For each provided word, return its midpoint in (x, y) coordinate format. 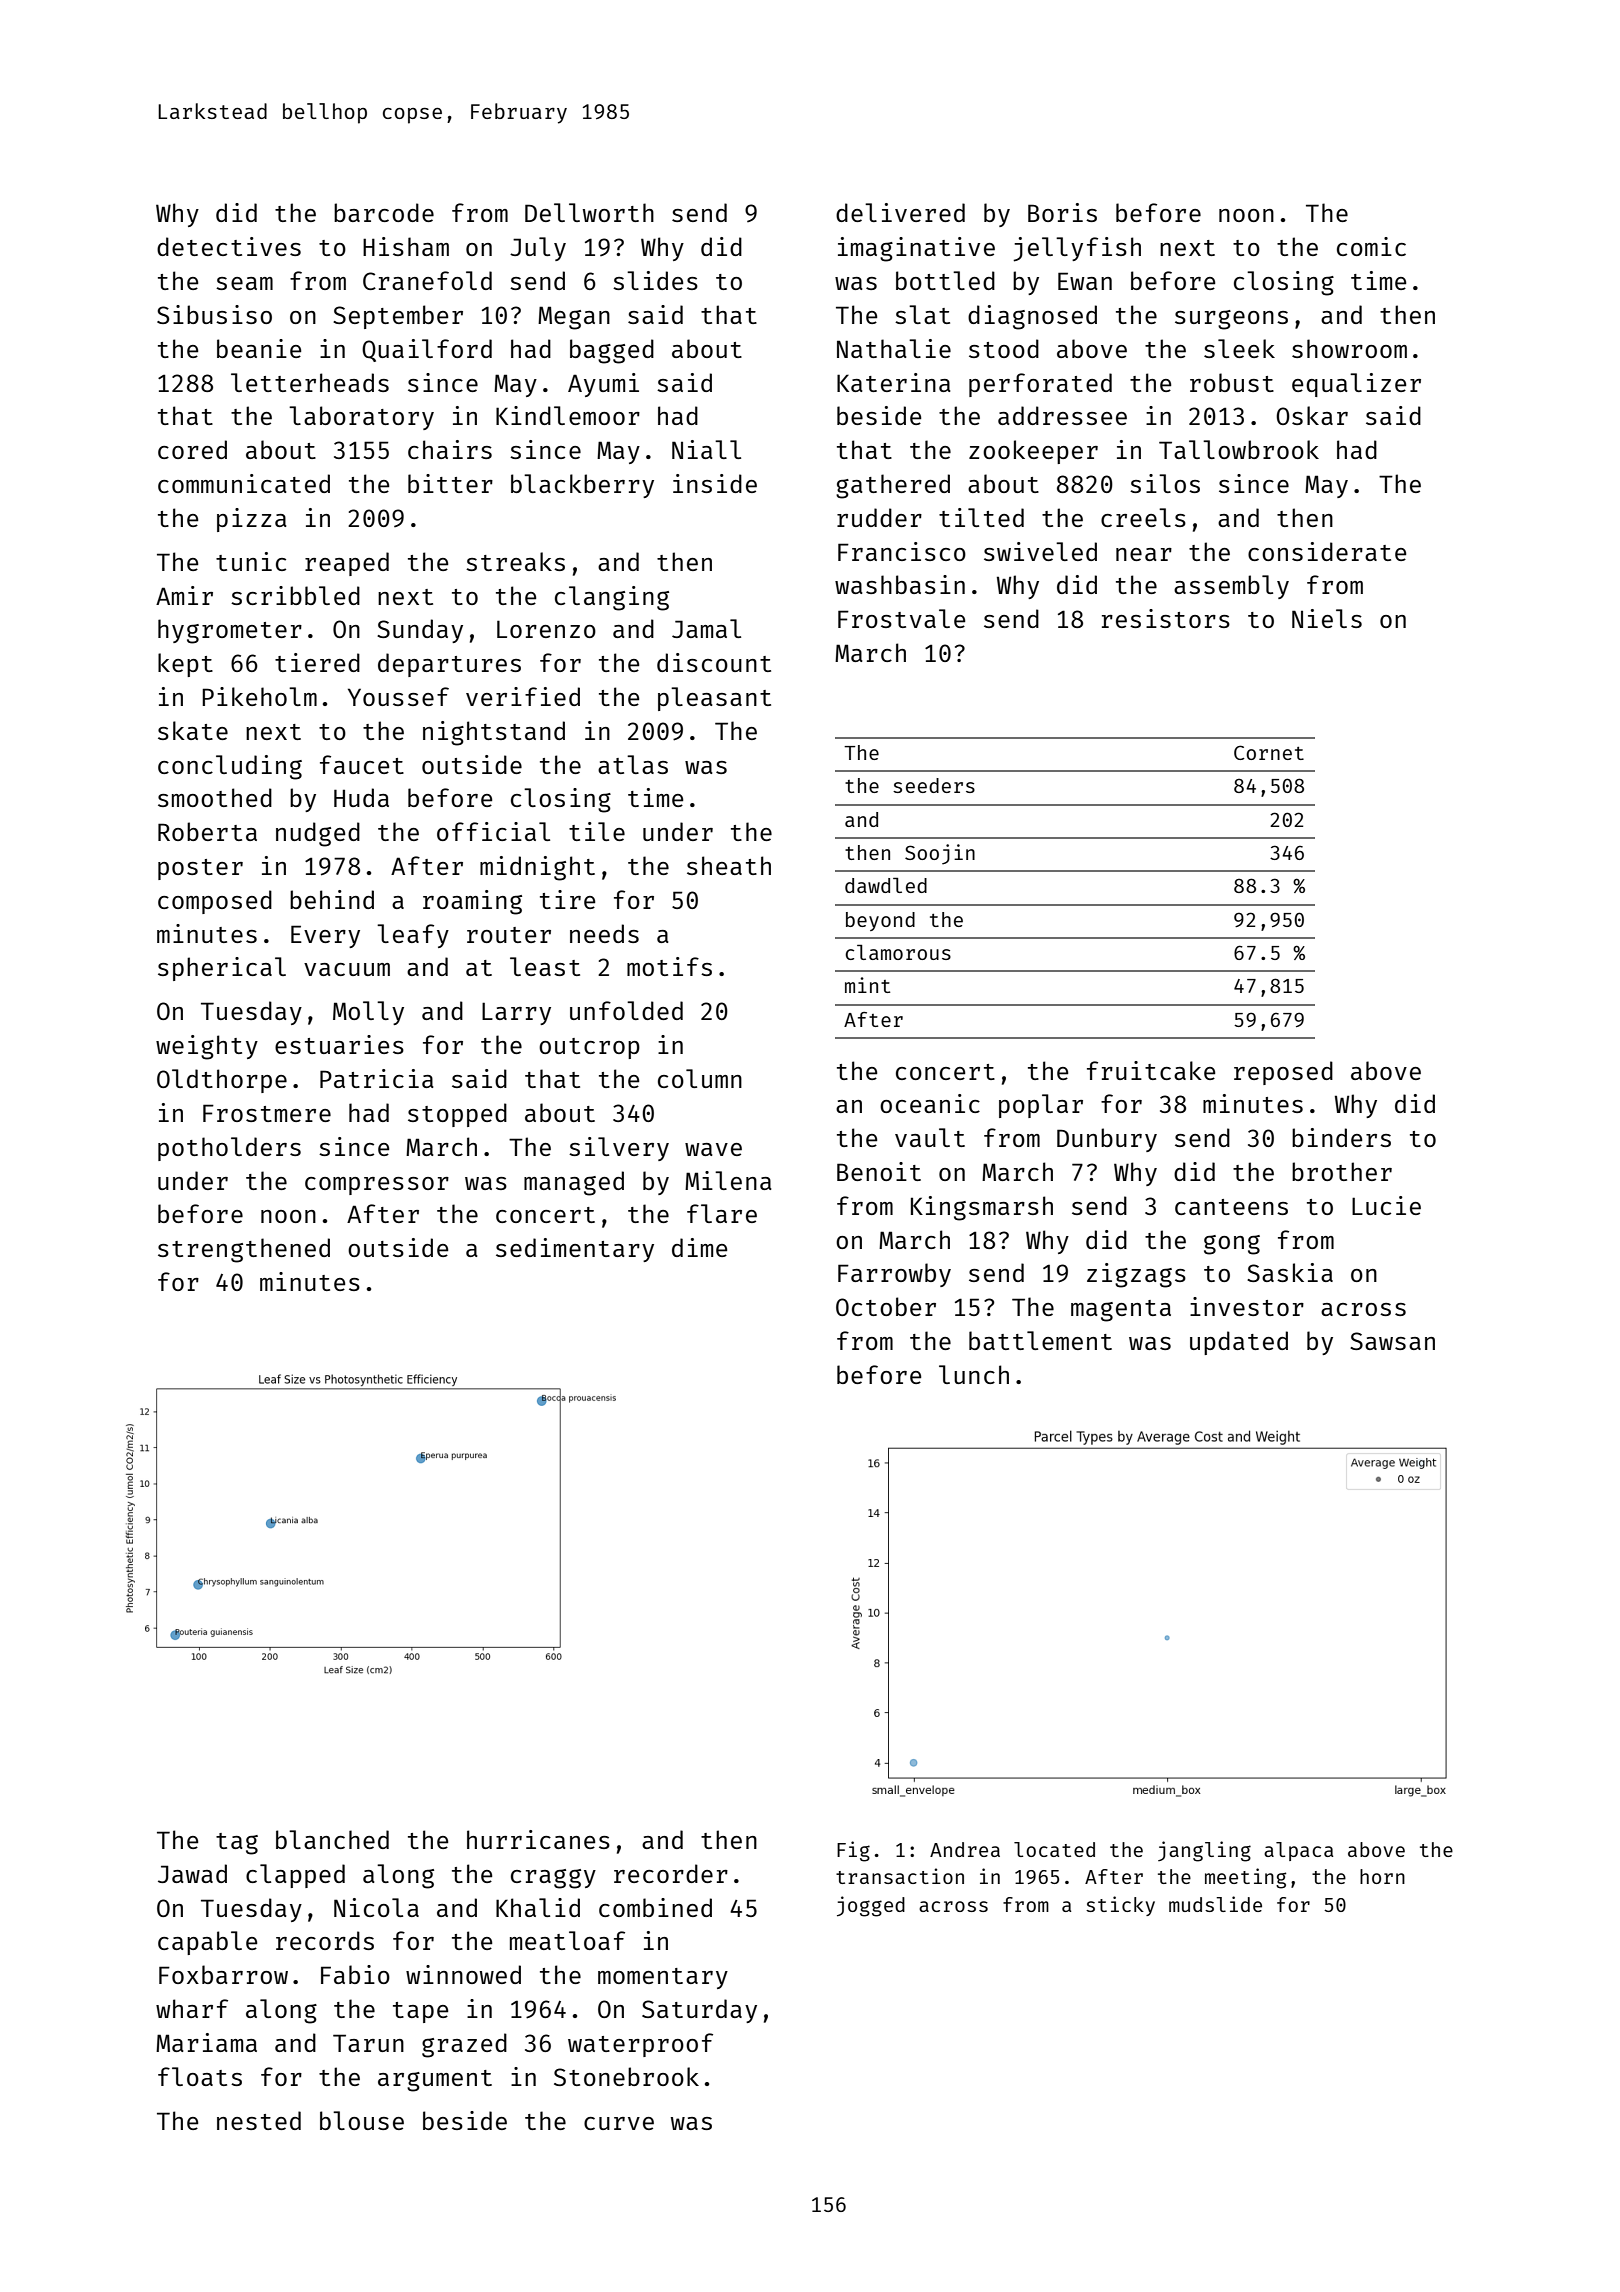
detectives (229, 246)
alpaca (1298, 1851)
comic (1371, 246)
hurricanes (538, 1839)
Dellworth (589, 212)
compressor (377, 1186)
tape (420, 2012)
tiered (317, 662)
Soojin (940, 854)
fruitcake (1151, 1070)
